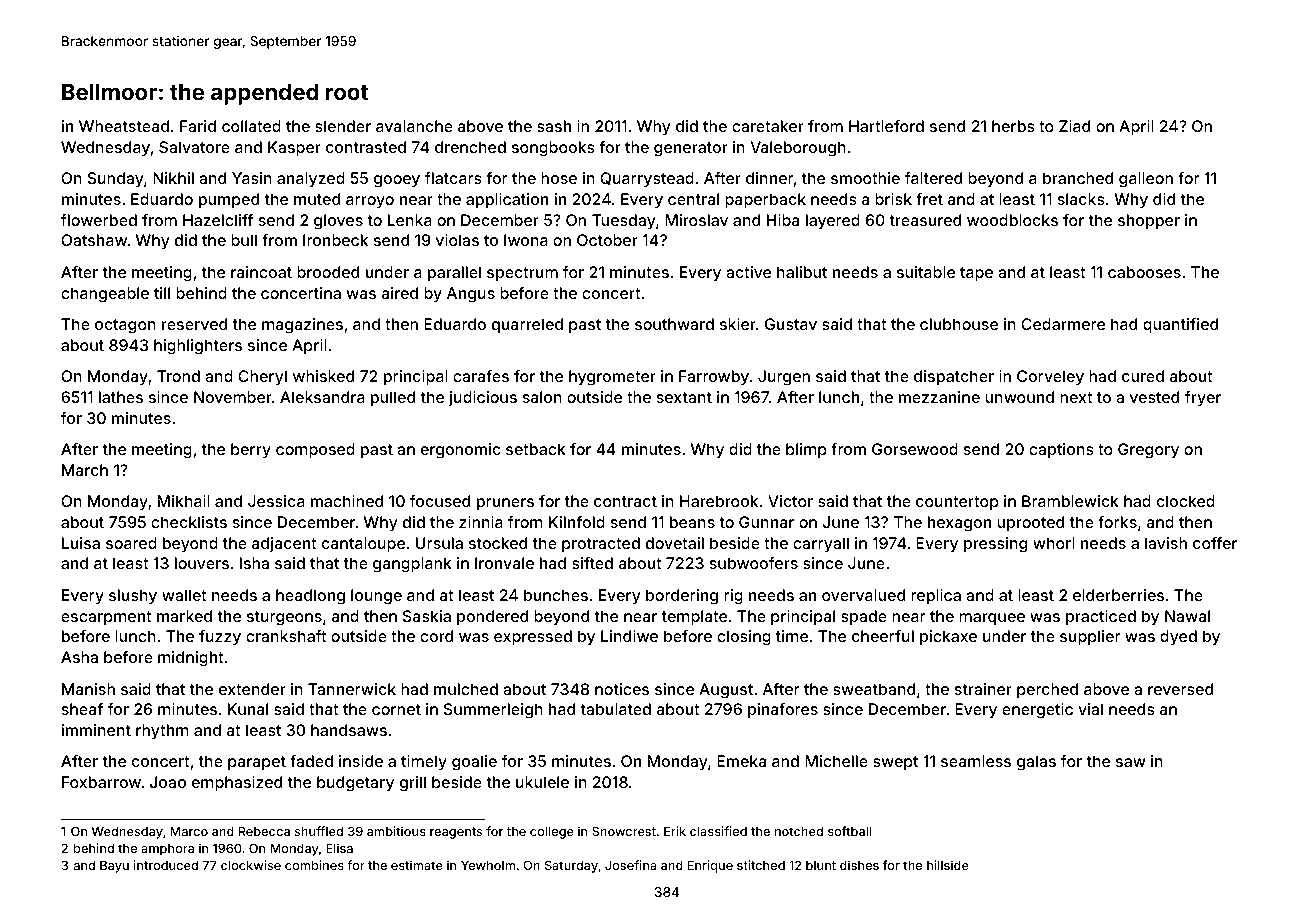 This screenshot has width=1308, height=924. I want to click on coffer, so click(1215, 543).
